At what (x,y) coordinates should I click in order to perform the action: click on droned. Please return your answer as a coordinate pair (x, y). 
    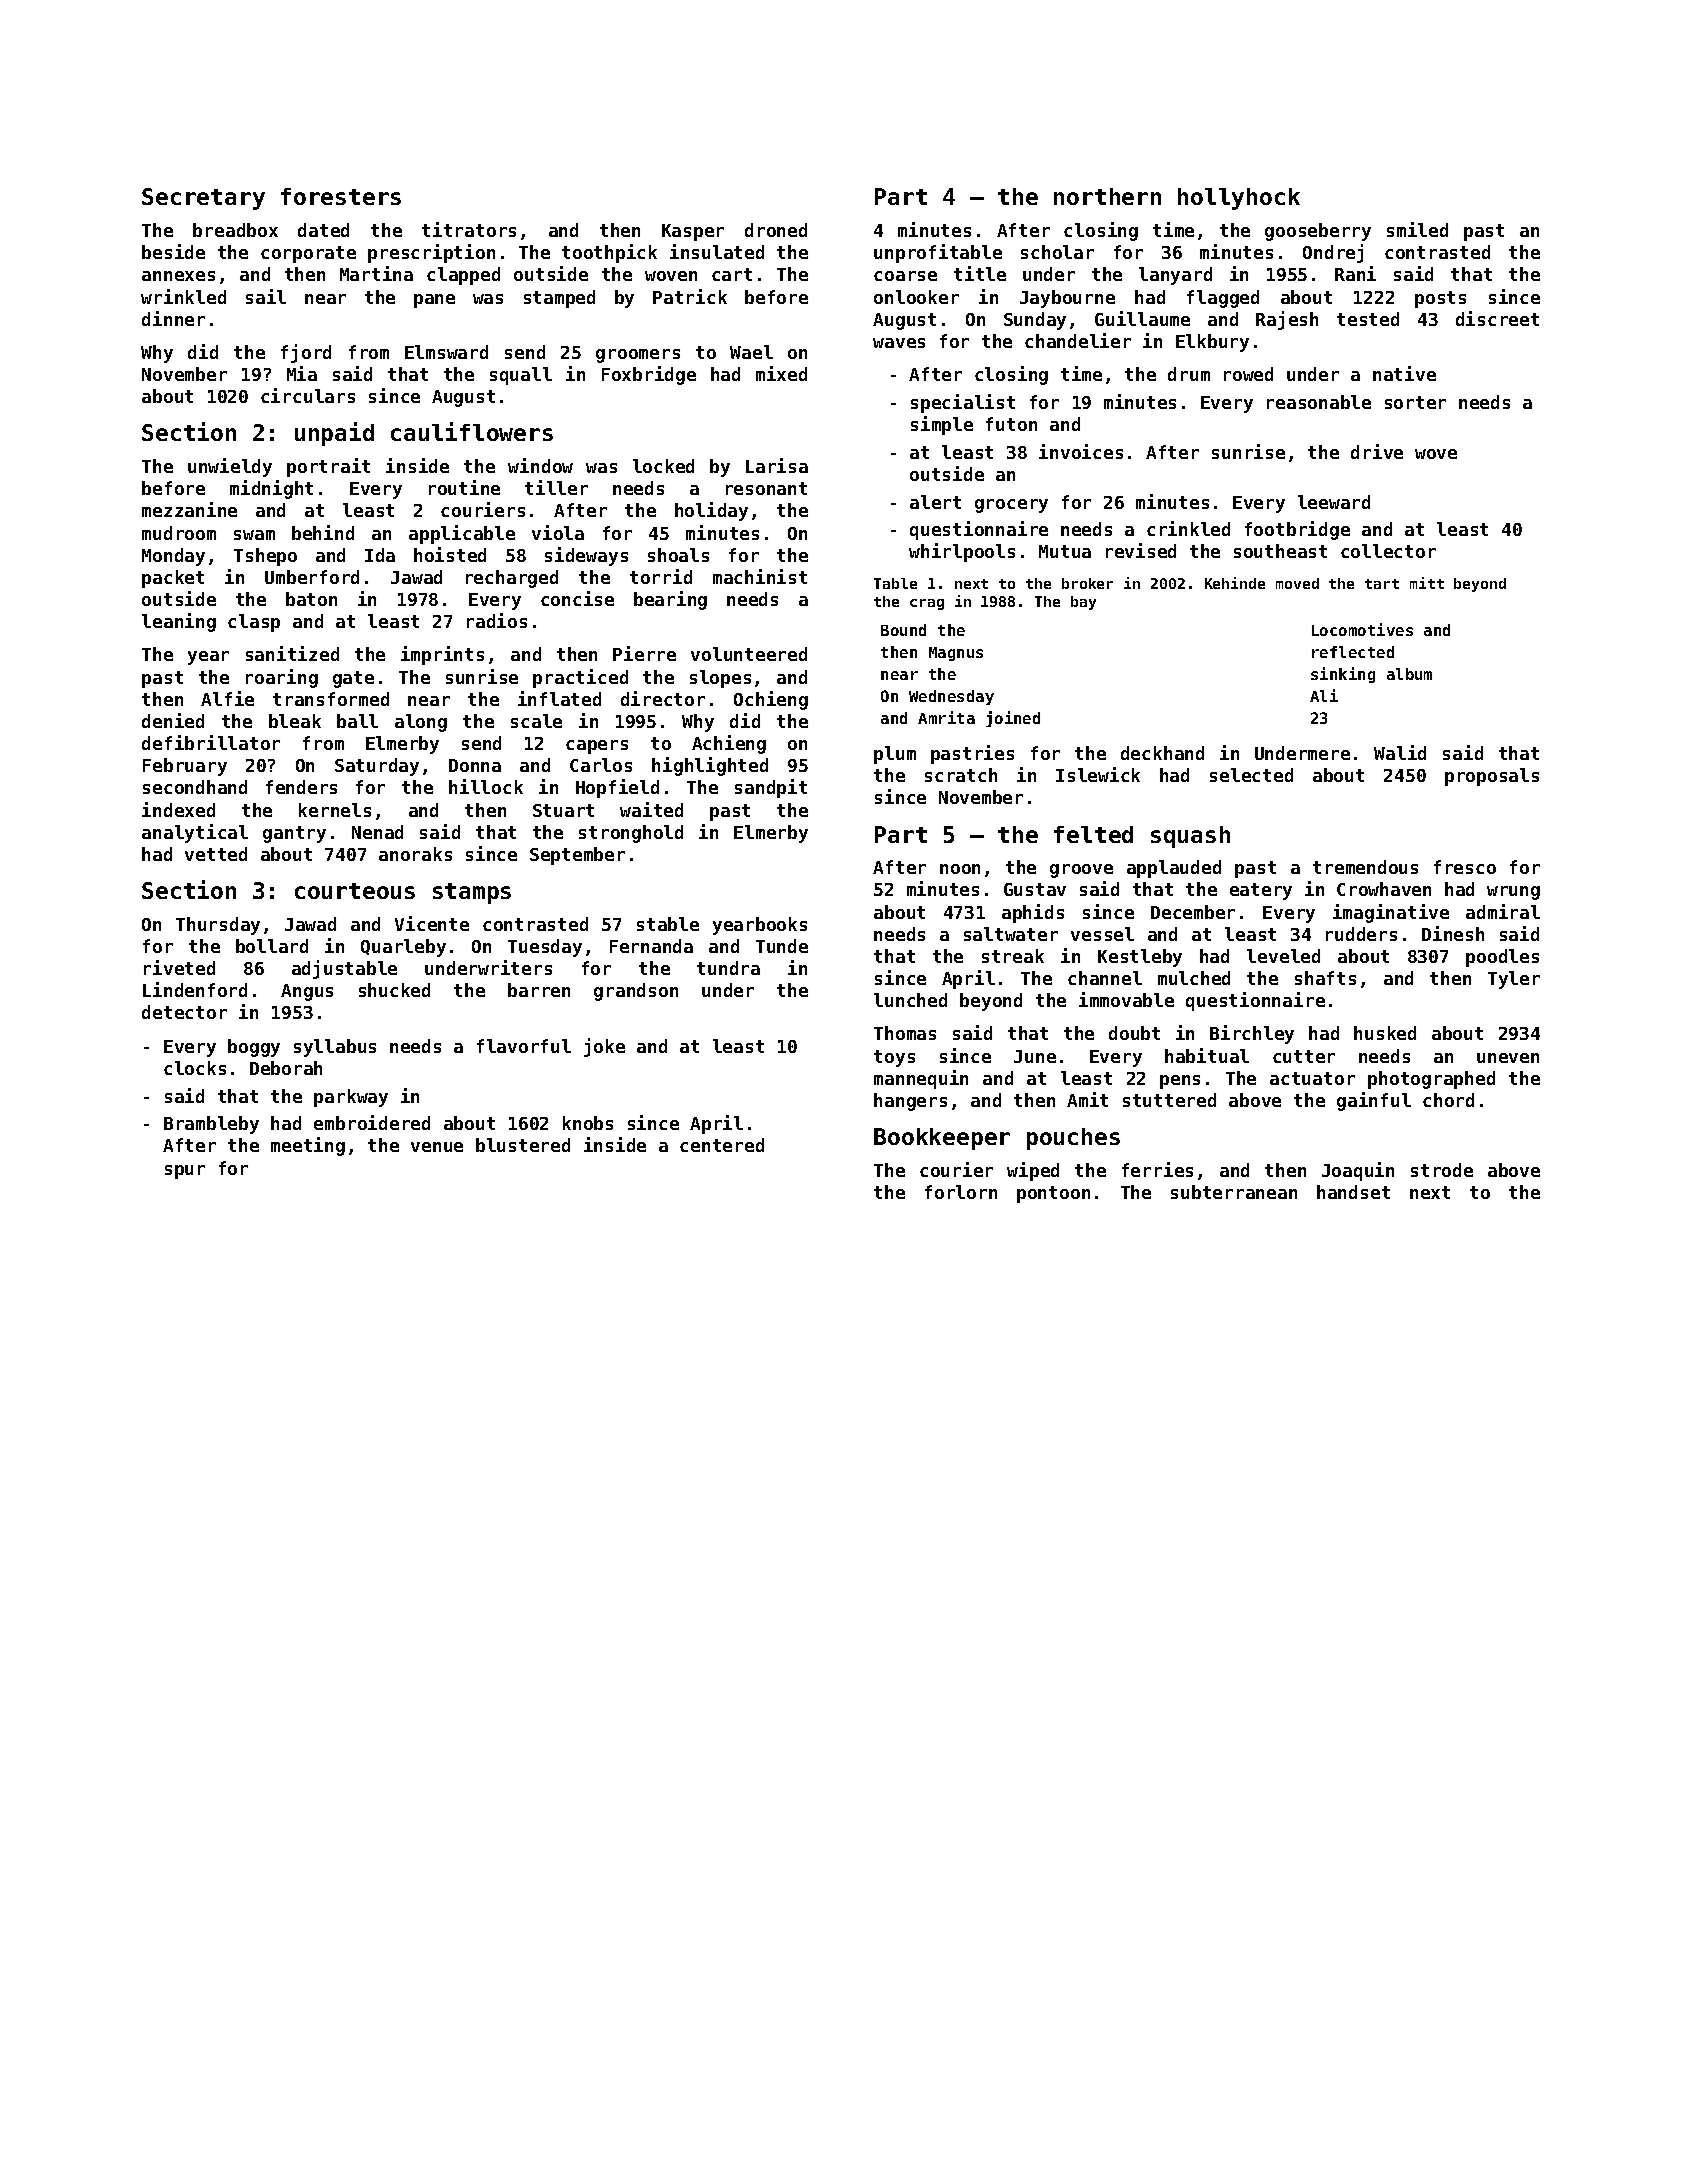
    Looking at the image, I should click on (776, 230).
